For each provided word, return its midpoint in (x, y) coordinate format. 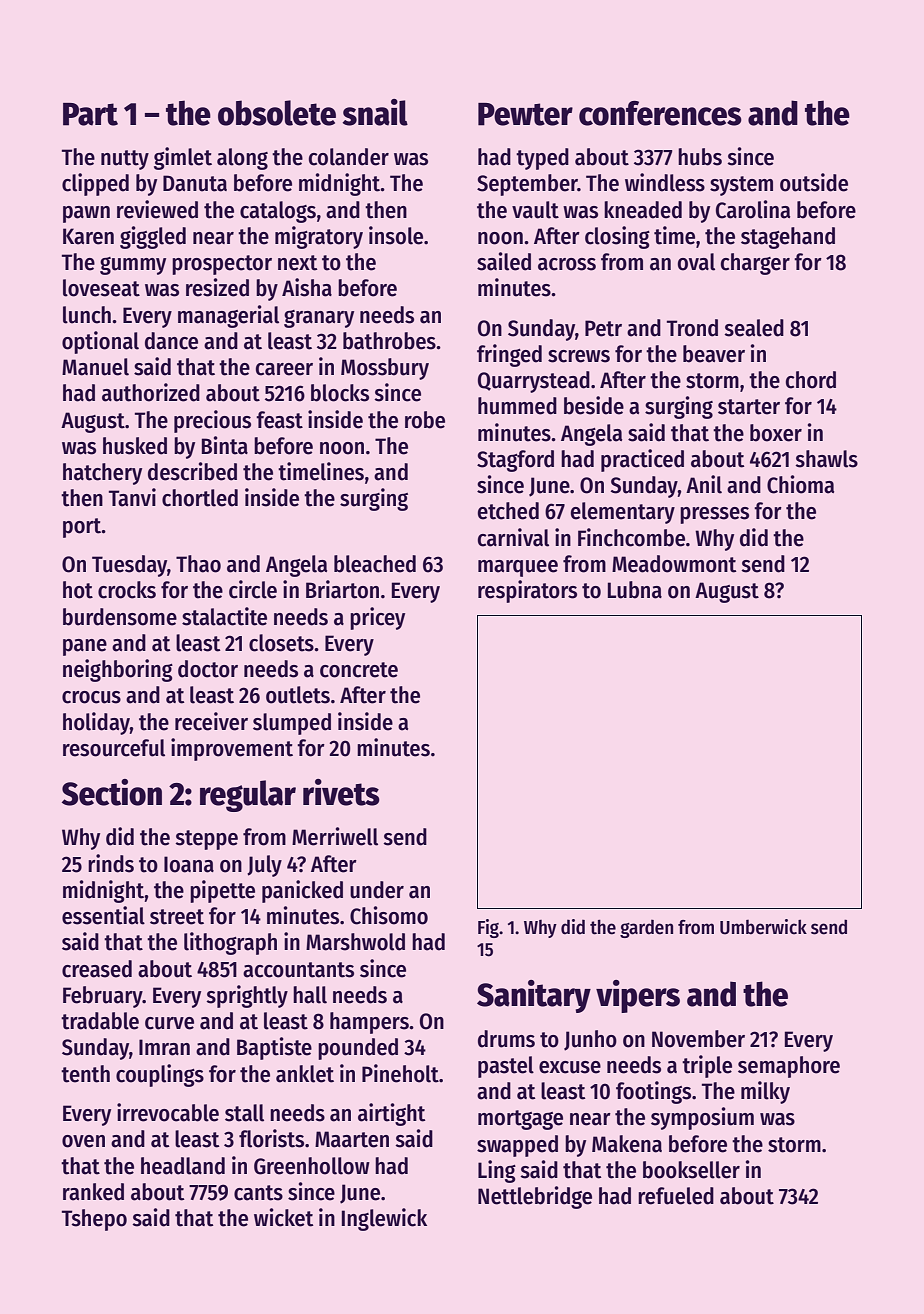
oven (83, 1141)
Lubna (635, 590)
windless (665, 182)
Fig (488, 928)
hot (78, 590)
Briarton (342, 589)
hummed (517, 406)
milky (765, 1092)
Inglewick (384, 1219)
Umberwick (763, 927)
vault (535, 210)
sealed (754, 328)
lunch (87, 315)
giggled (153, 237)
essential (103, 915)
